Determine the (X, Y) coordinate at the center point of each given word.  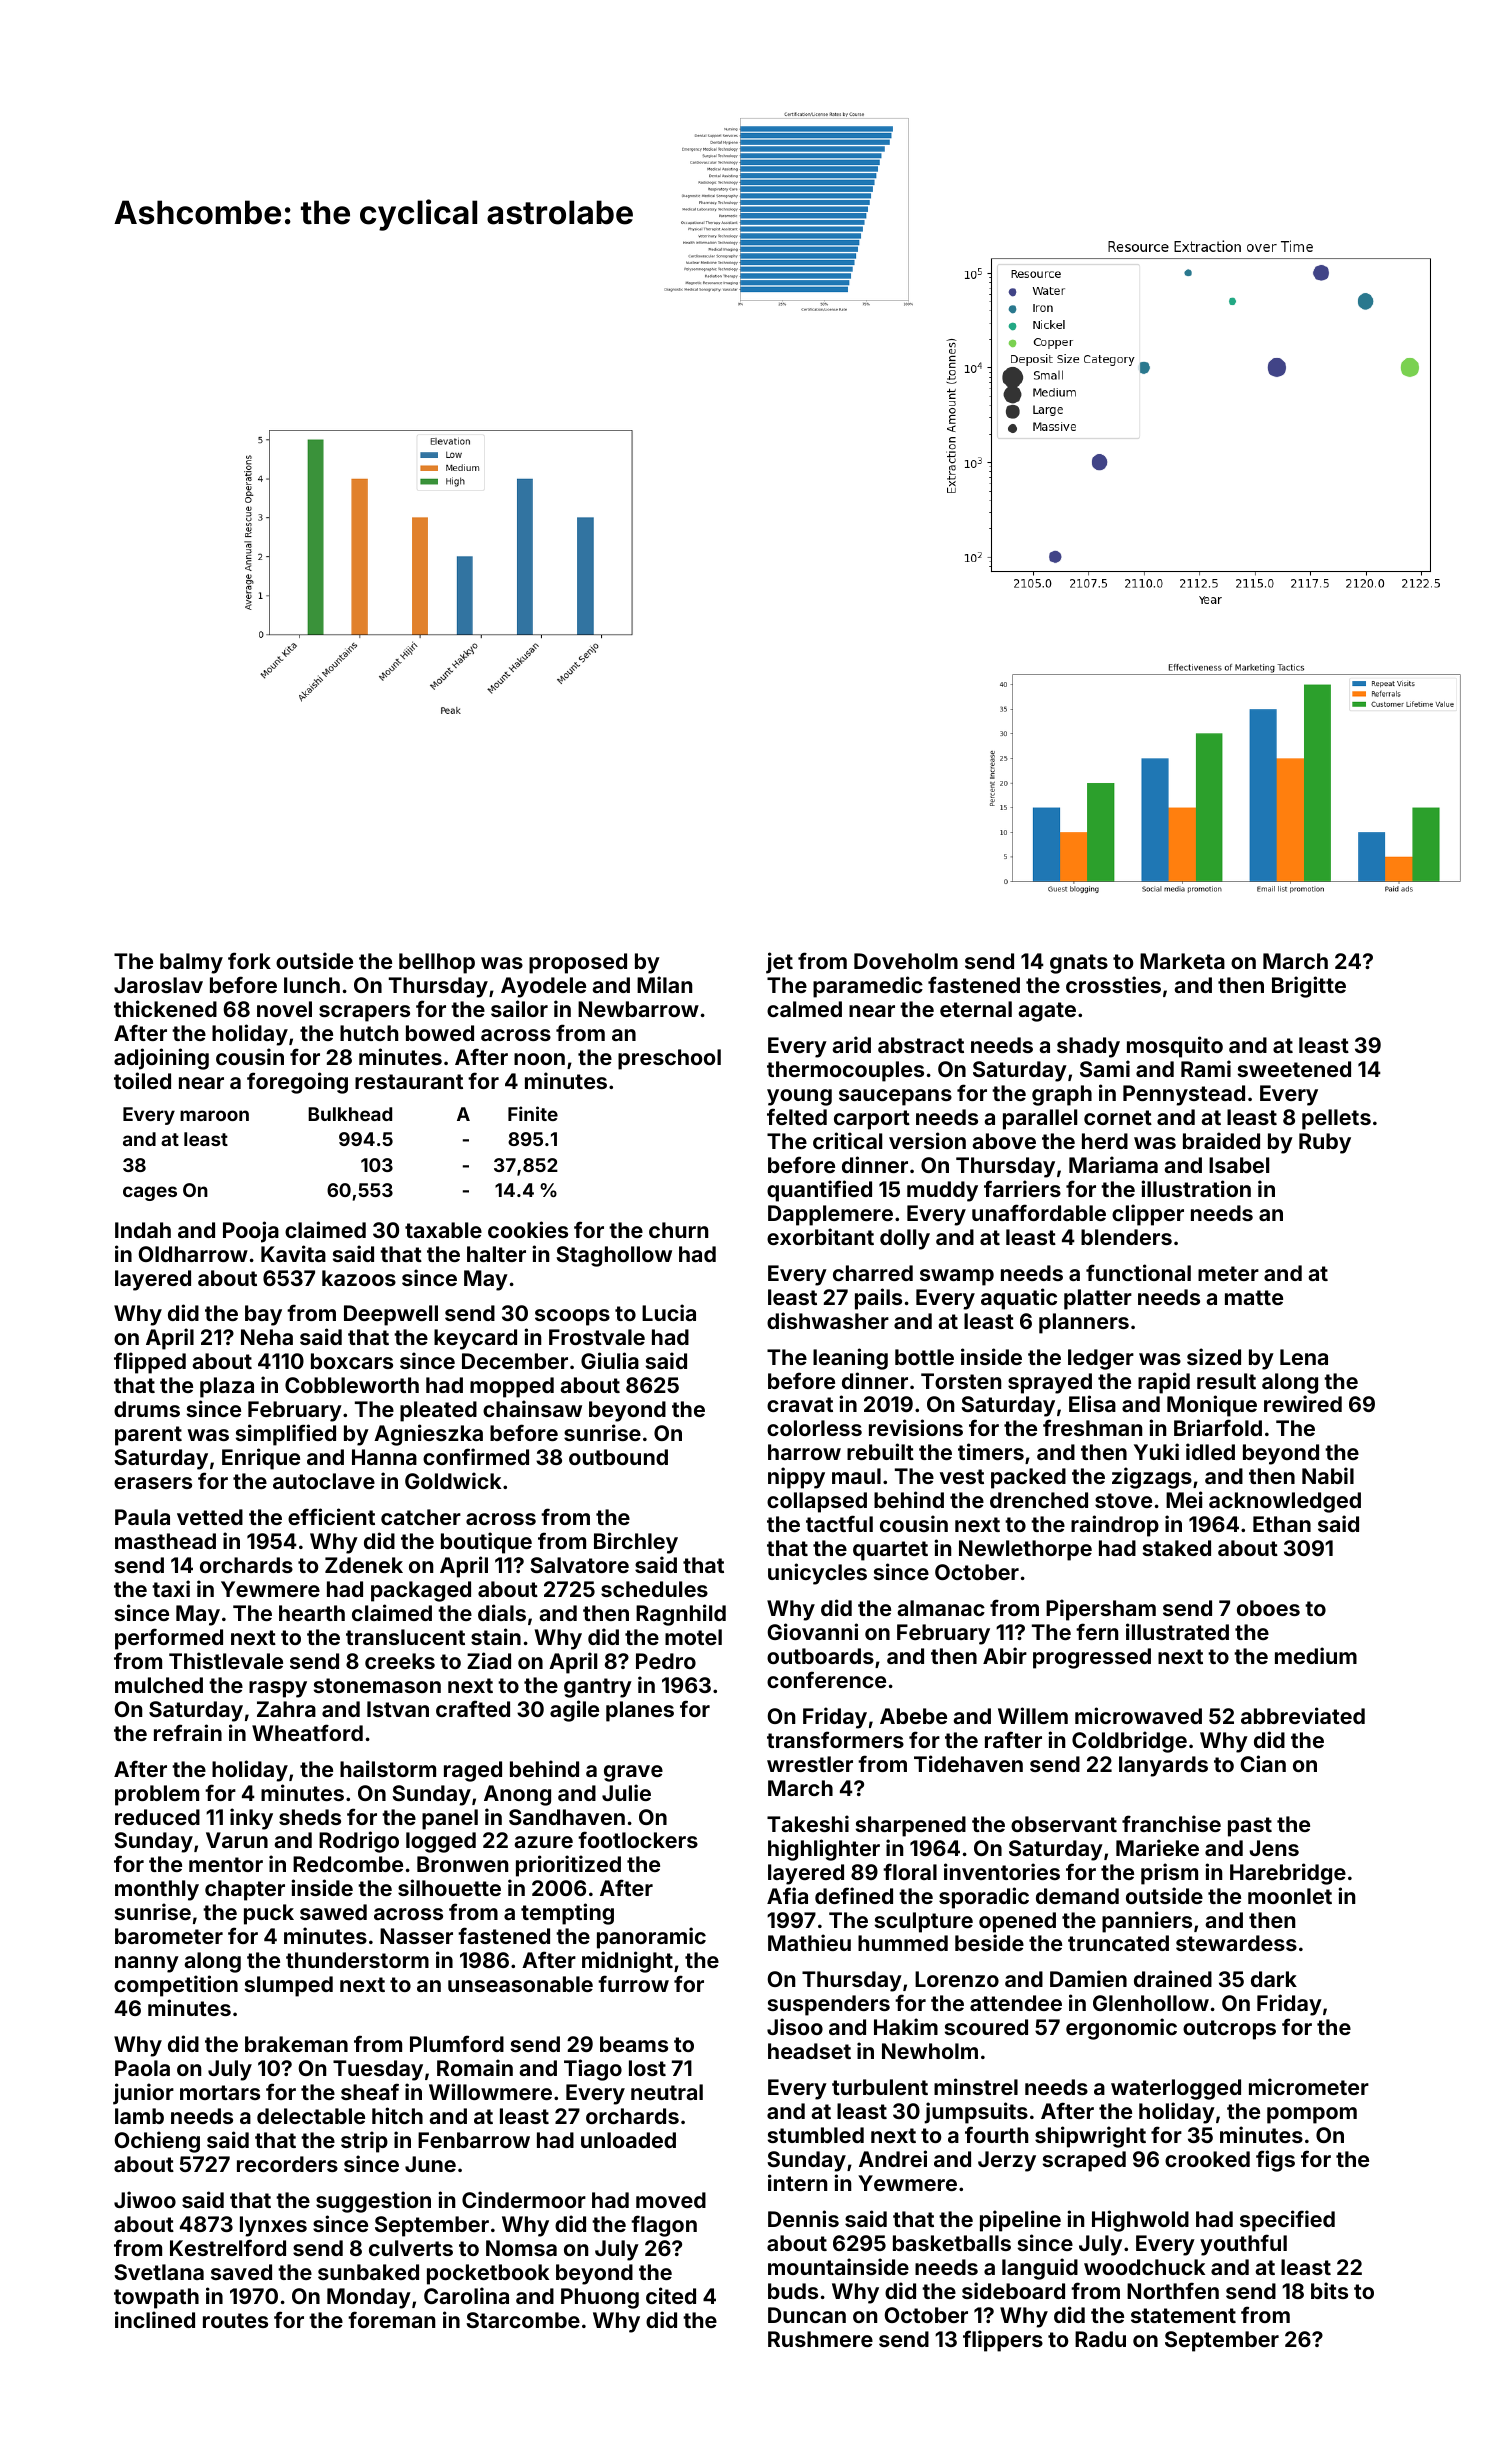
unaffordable (1039, 1212)
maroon (214, 1115)
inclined (155, 2319)
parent (148, 1436)
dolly (905, 1239)
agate (1047, 1012)
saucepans (895, 1097)
